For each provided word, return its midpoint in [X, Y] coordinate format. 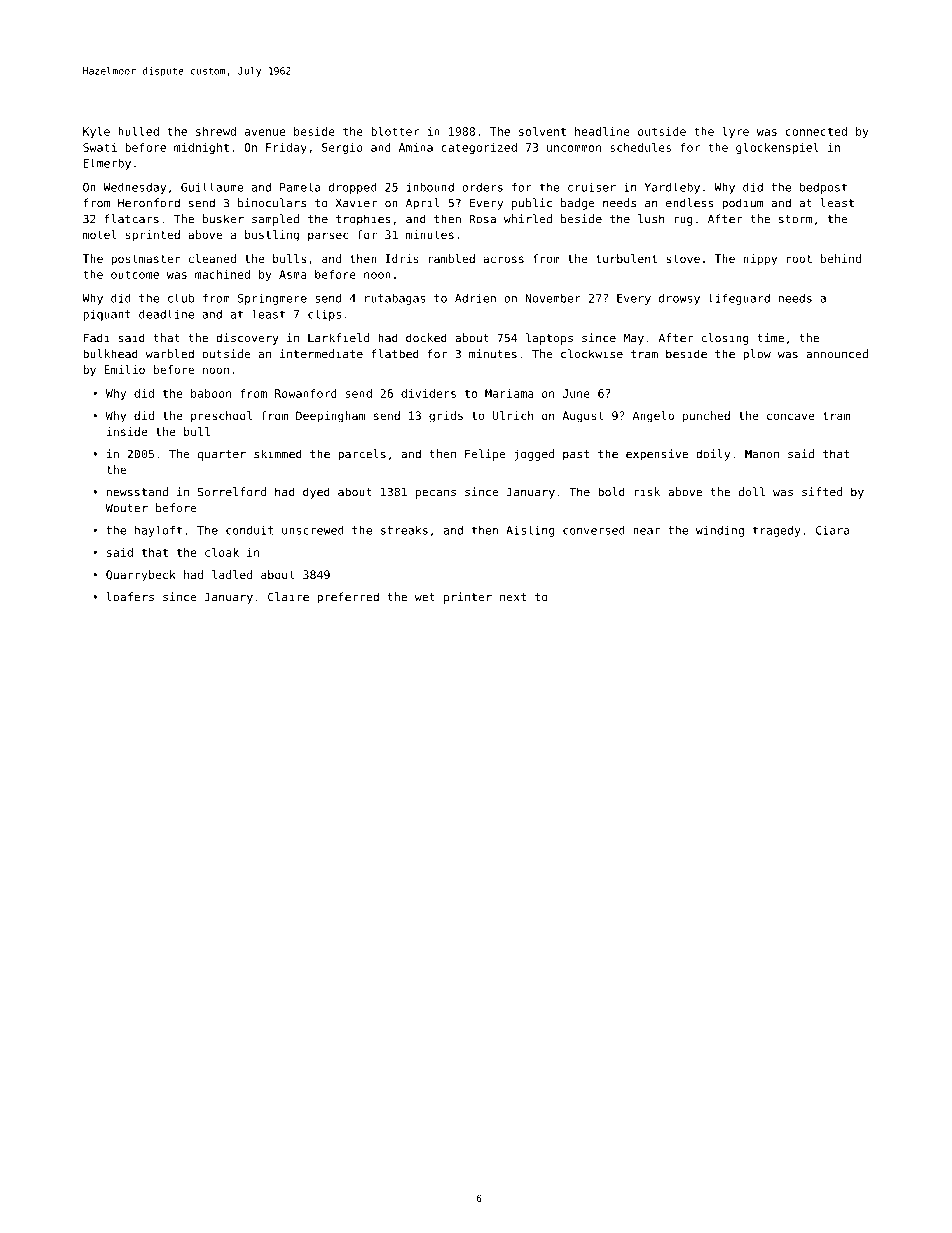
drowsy [679, 299]
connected [816, 131]
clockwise [592, 354]
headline [602, 131]
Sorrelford [232, 492]
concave [791, 416]
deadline [166, 314]
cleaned [212, 258]
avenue [265, 132]
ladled [232, 574]
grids [446, 417]
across [503, 259]
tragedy [777, 531]
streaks [404, 530]
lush [651, 219]
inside [127, 431]
